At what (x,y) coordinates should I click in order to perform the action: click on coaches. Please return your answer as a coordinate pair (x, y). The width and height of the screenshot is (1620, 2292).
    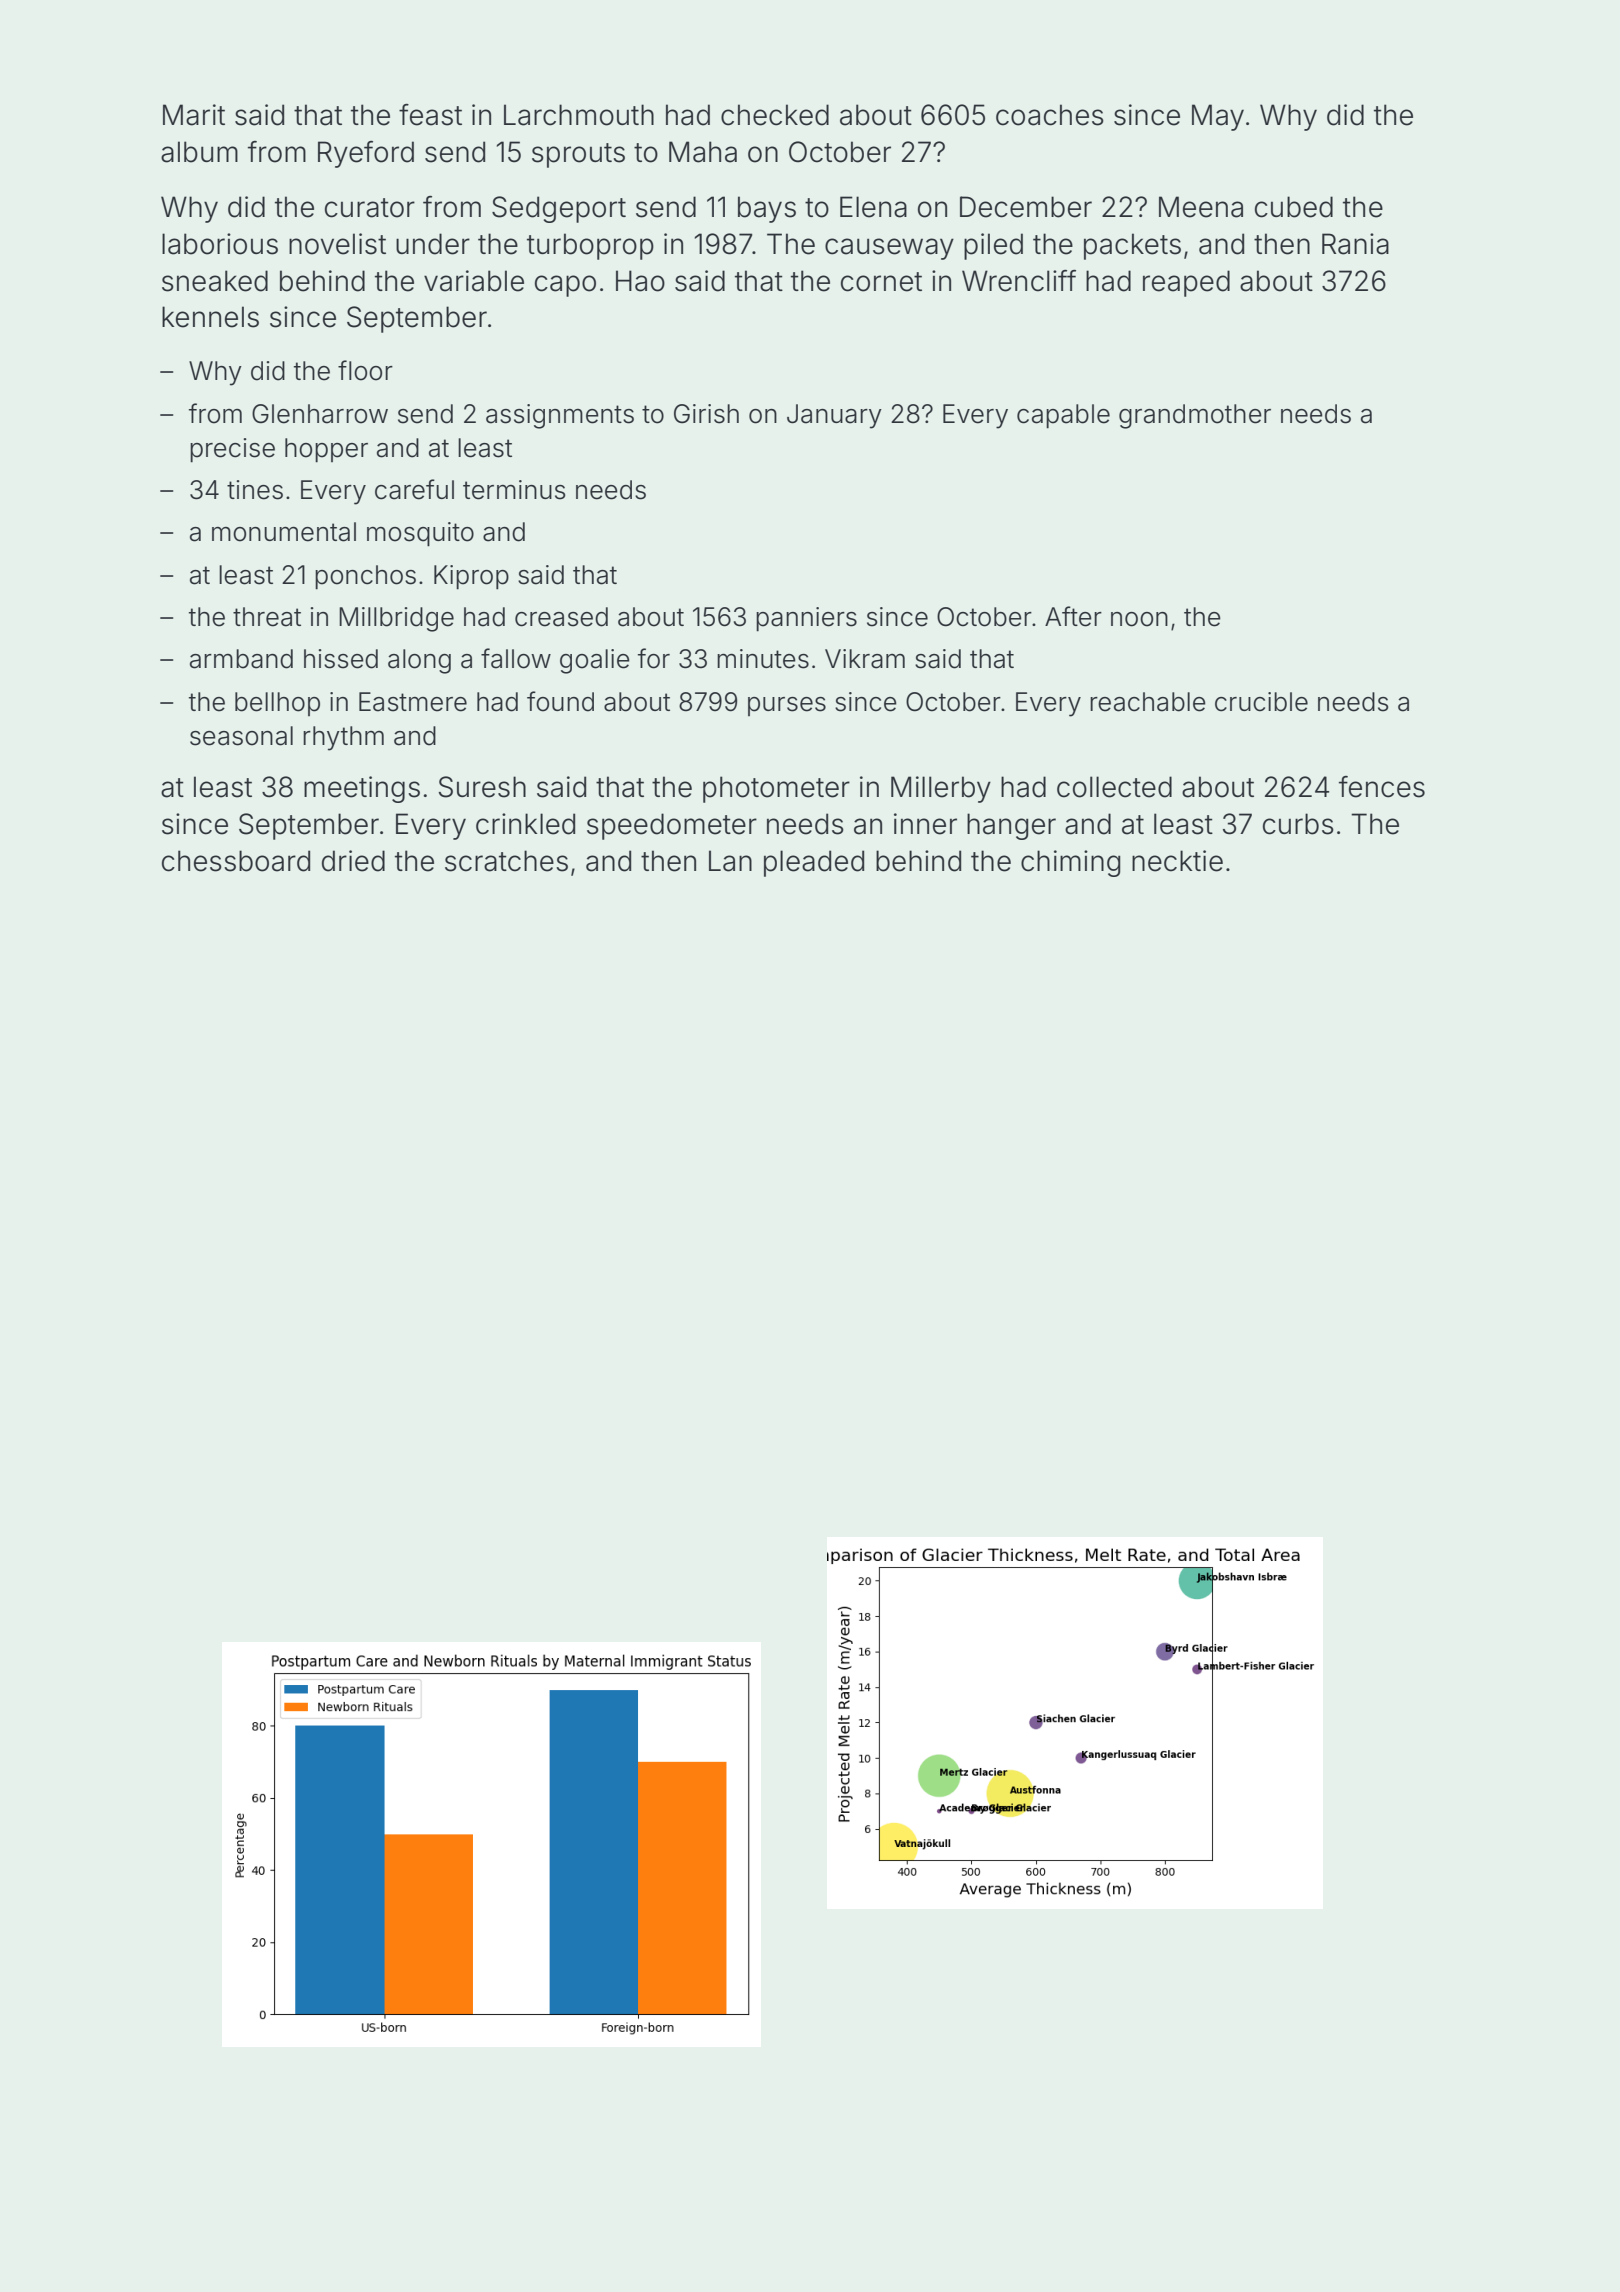
    Looking at the image, I should click on (1050, 115).
